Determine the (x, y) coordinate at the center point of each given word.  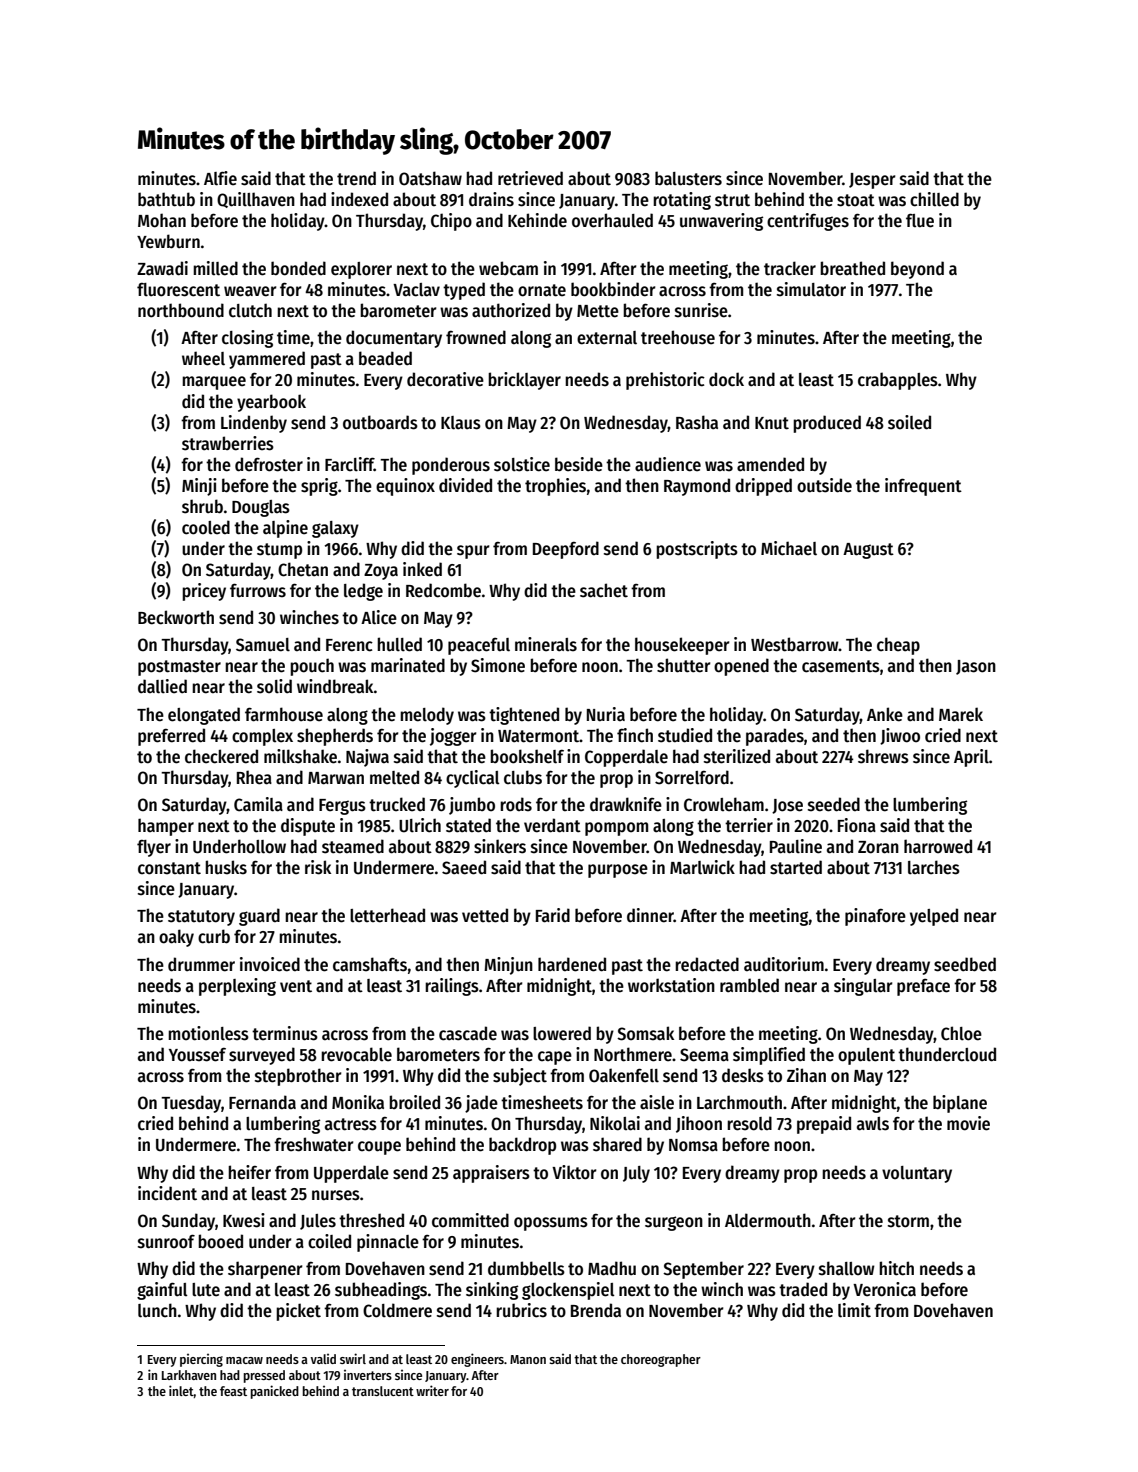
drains (491, 199)
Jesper (872, 181)
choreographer (661, 1360)
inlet (181, 1390)
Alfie (220, 178)
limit (854, 1310)
